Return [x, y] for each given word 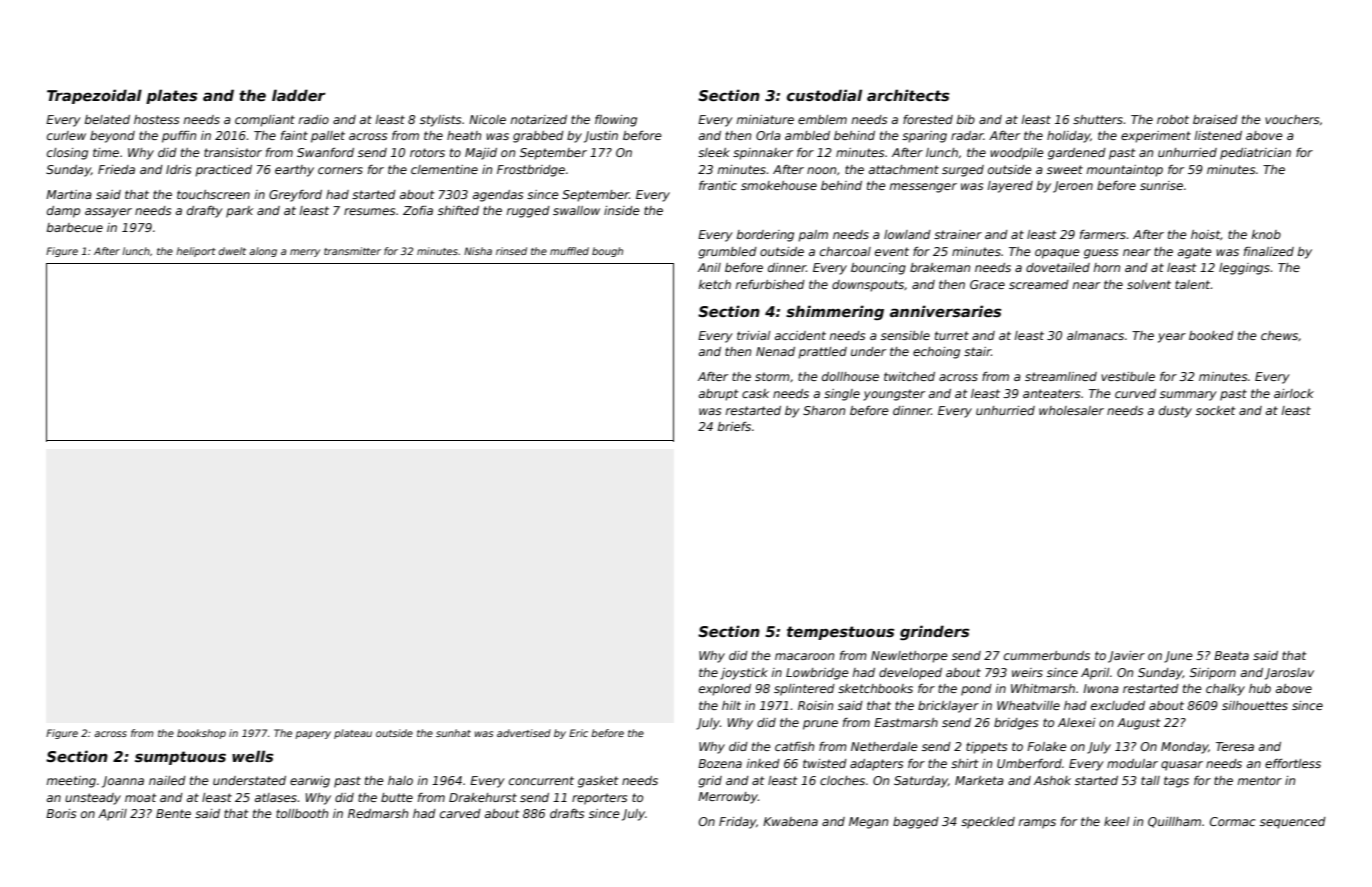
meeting [71, 782]
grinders [934, 632]
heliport [196, 252]
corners [340, 170]
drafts [567, 813]
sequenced [1293, 823]
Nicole [487, 119]
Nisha [478, 251]
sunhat [453, 733]
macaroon [804, 656]
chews [1279, 335]
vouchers [1292, 119]
